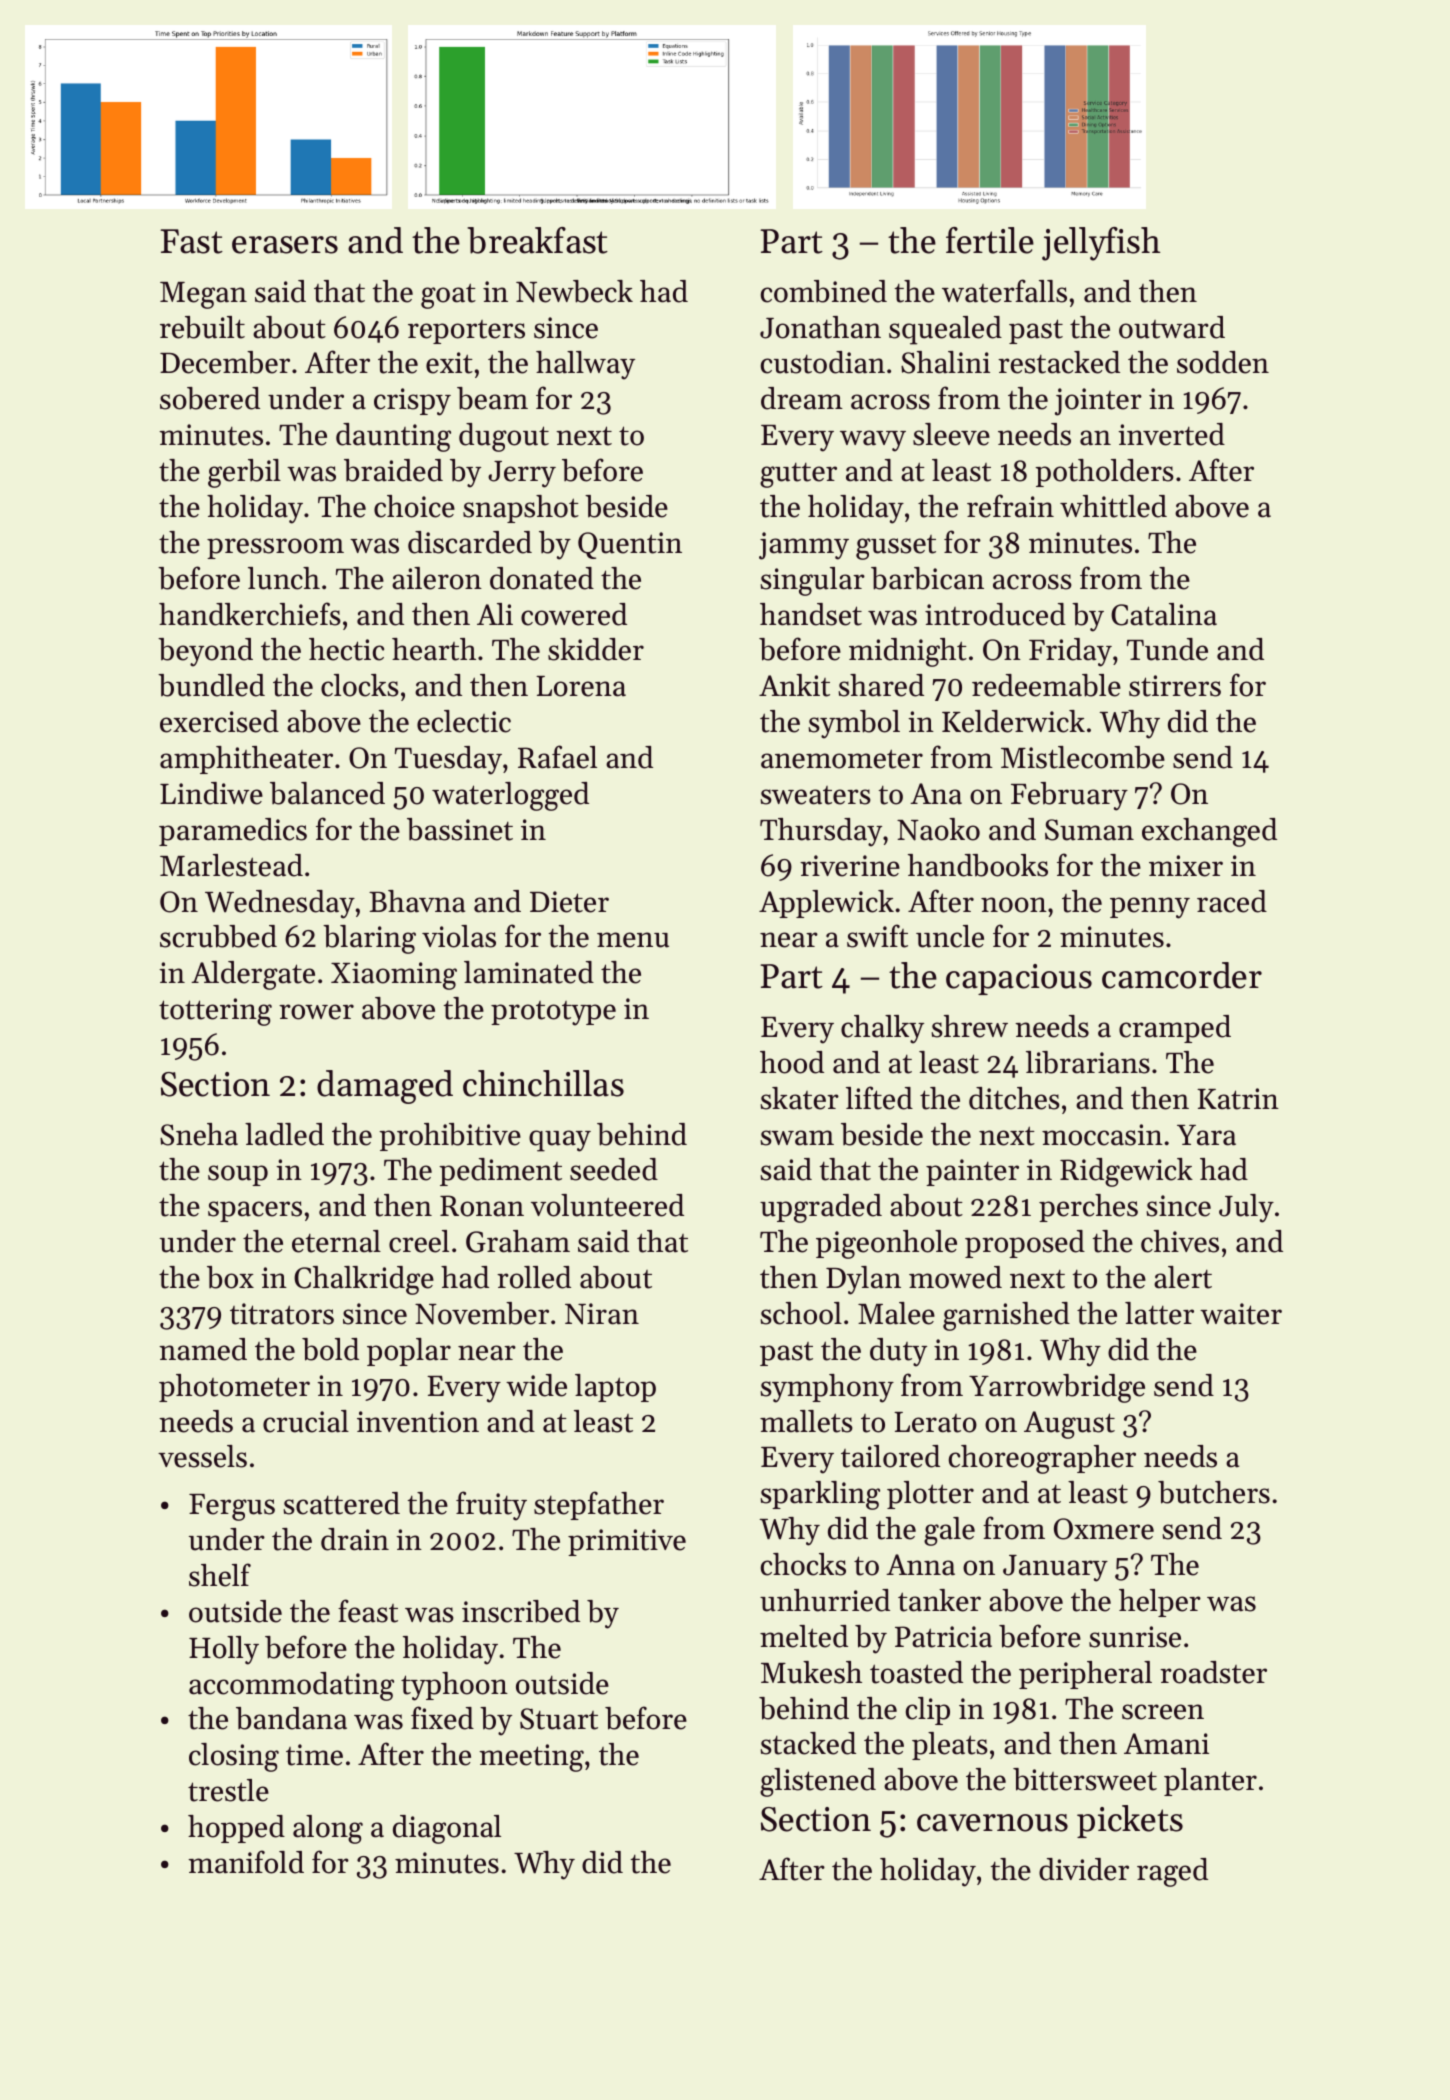  Describe the element at coordinates (1186, 866) in the screenshot. I see `mixer` at that location.
